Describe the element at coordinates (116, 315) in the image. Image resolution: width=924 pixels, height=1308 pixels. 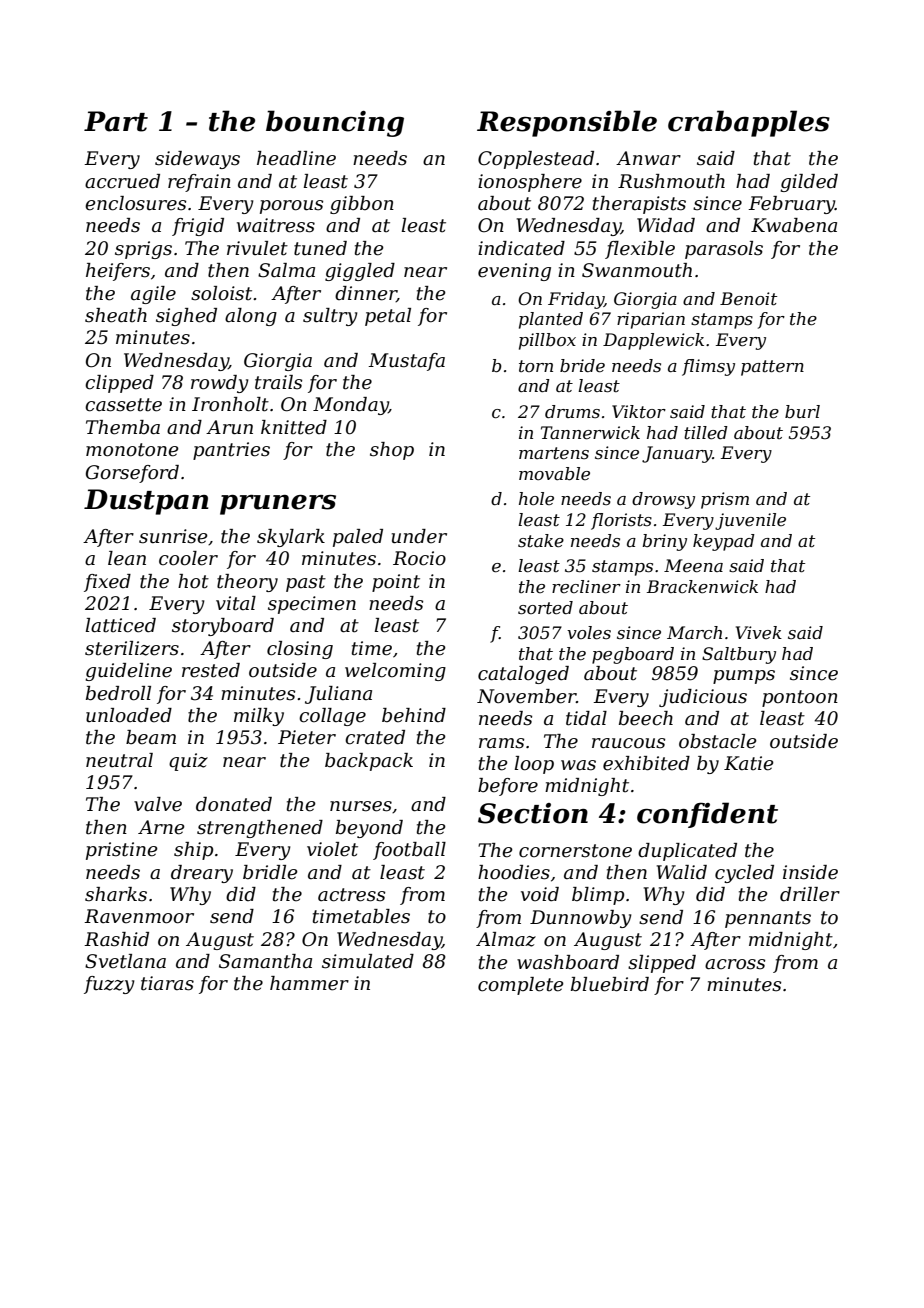
I see `sheath` at that location.
